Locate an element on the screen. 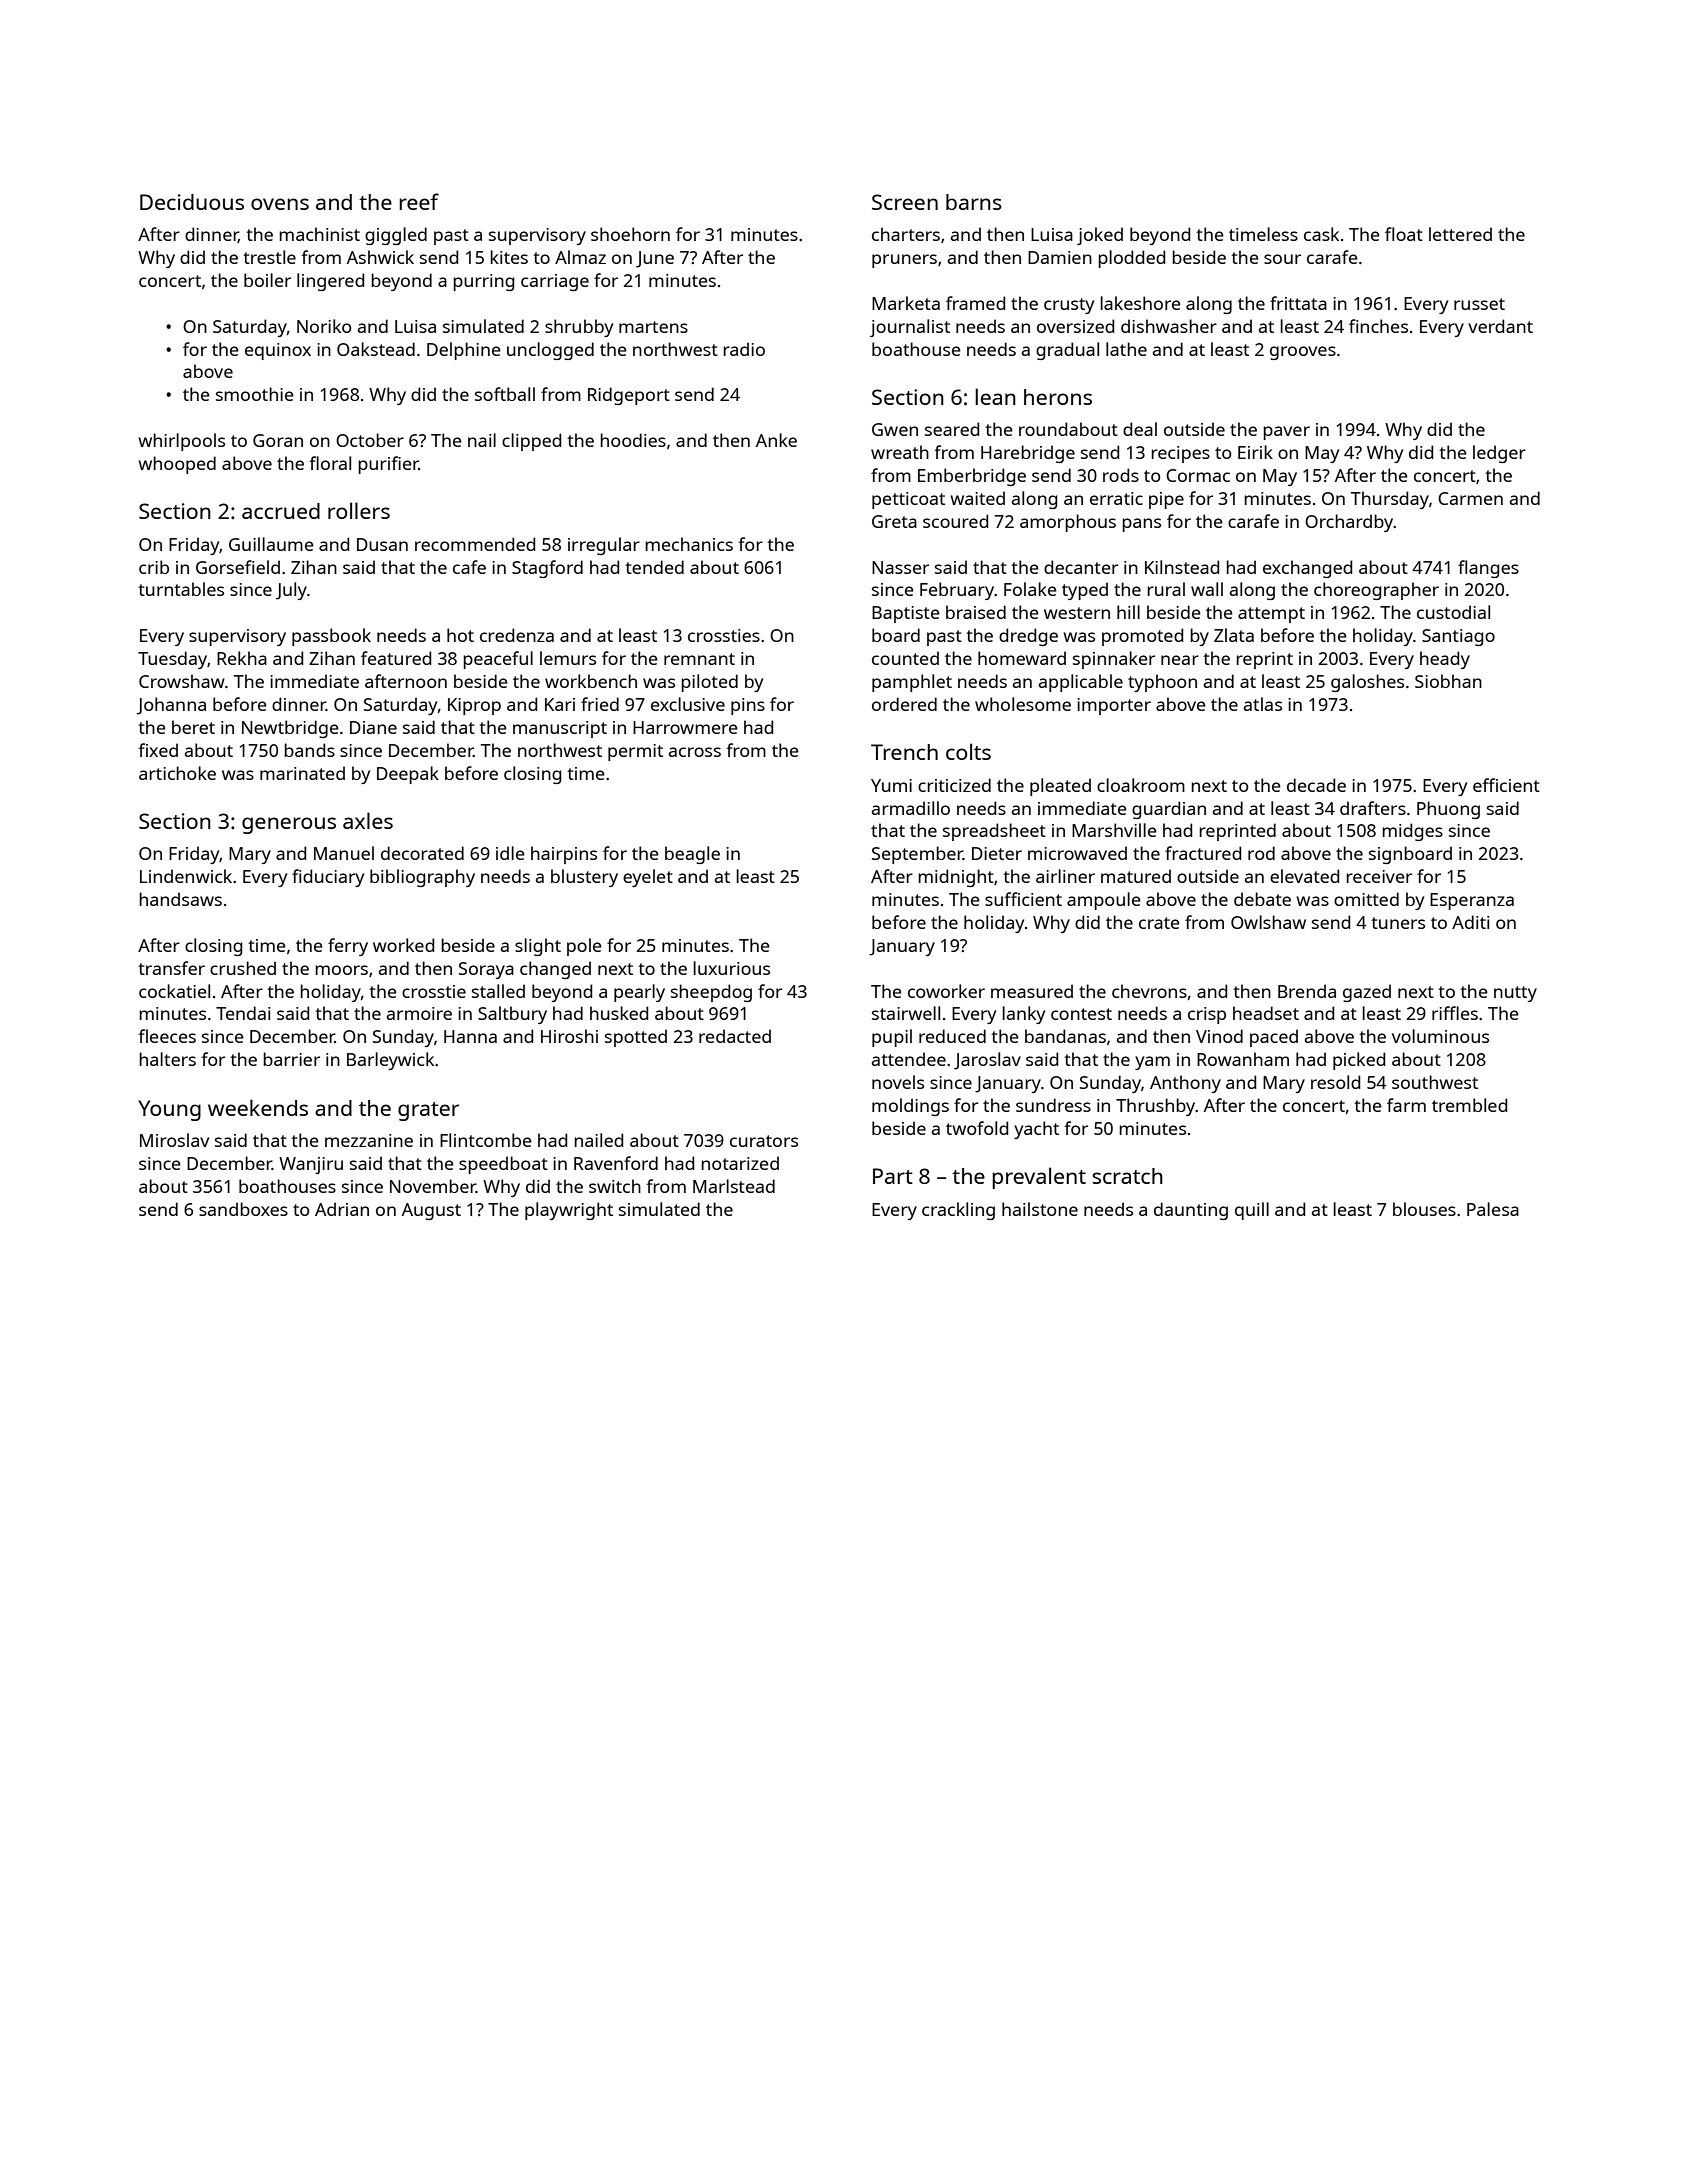 This screenshot has width=1683, height=2178. Deciduous is located at coordinates (192, 202).
